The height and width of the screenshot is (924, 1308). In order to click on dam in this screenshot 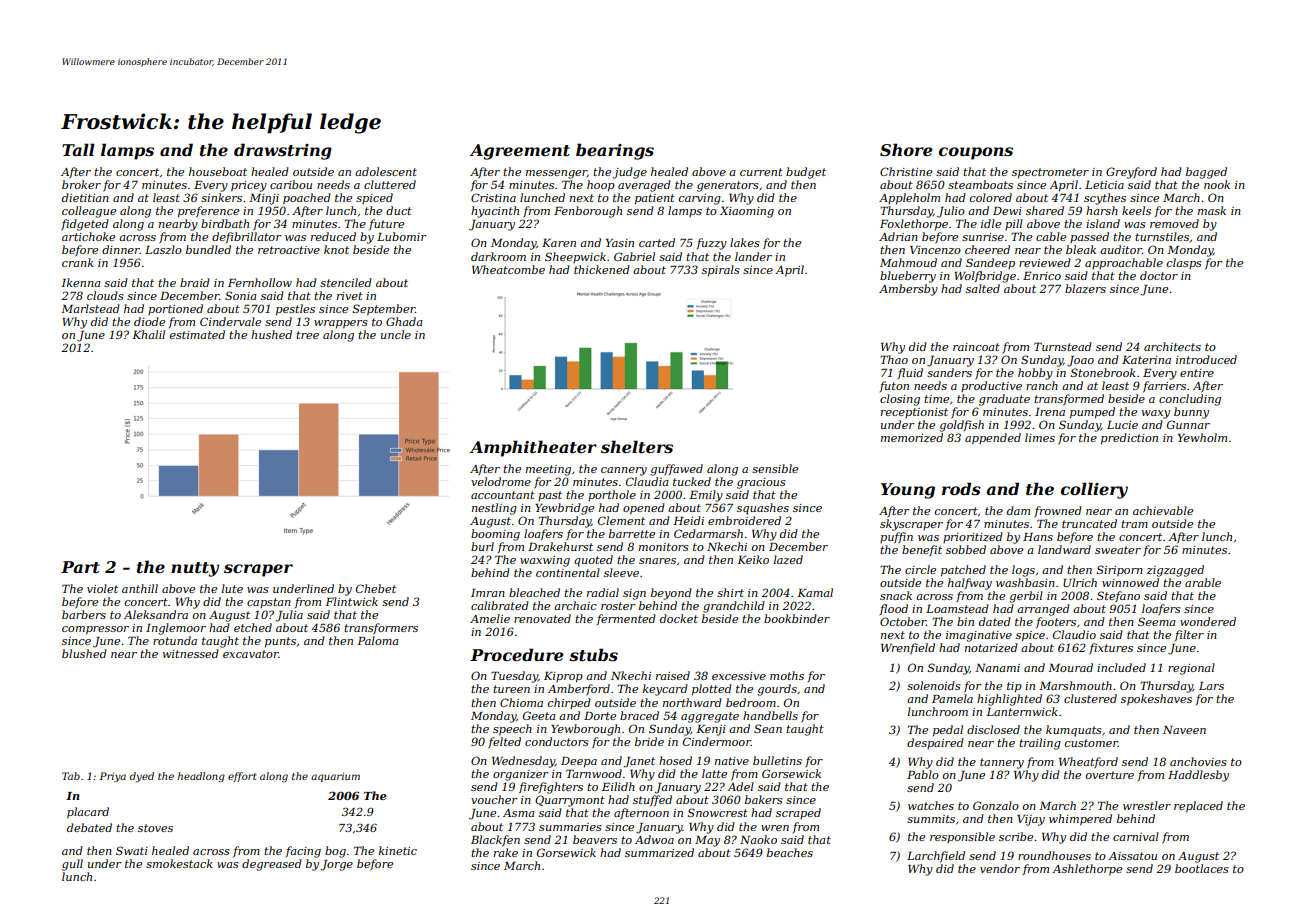, I will do `click(1018, 510)`.
